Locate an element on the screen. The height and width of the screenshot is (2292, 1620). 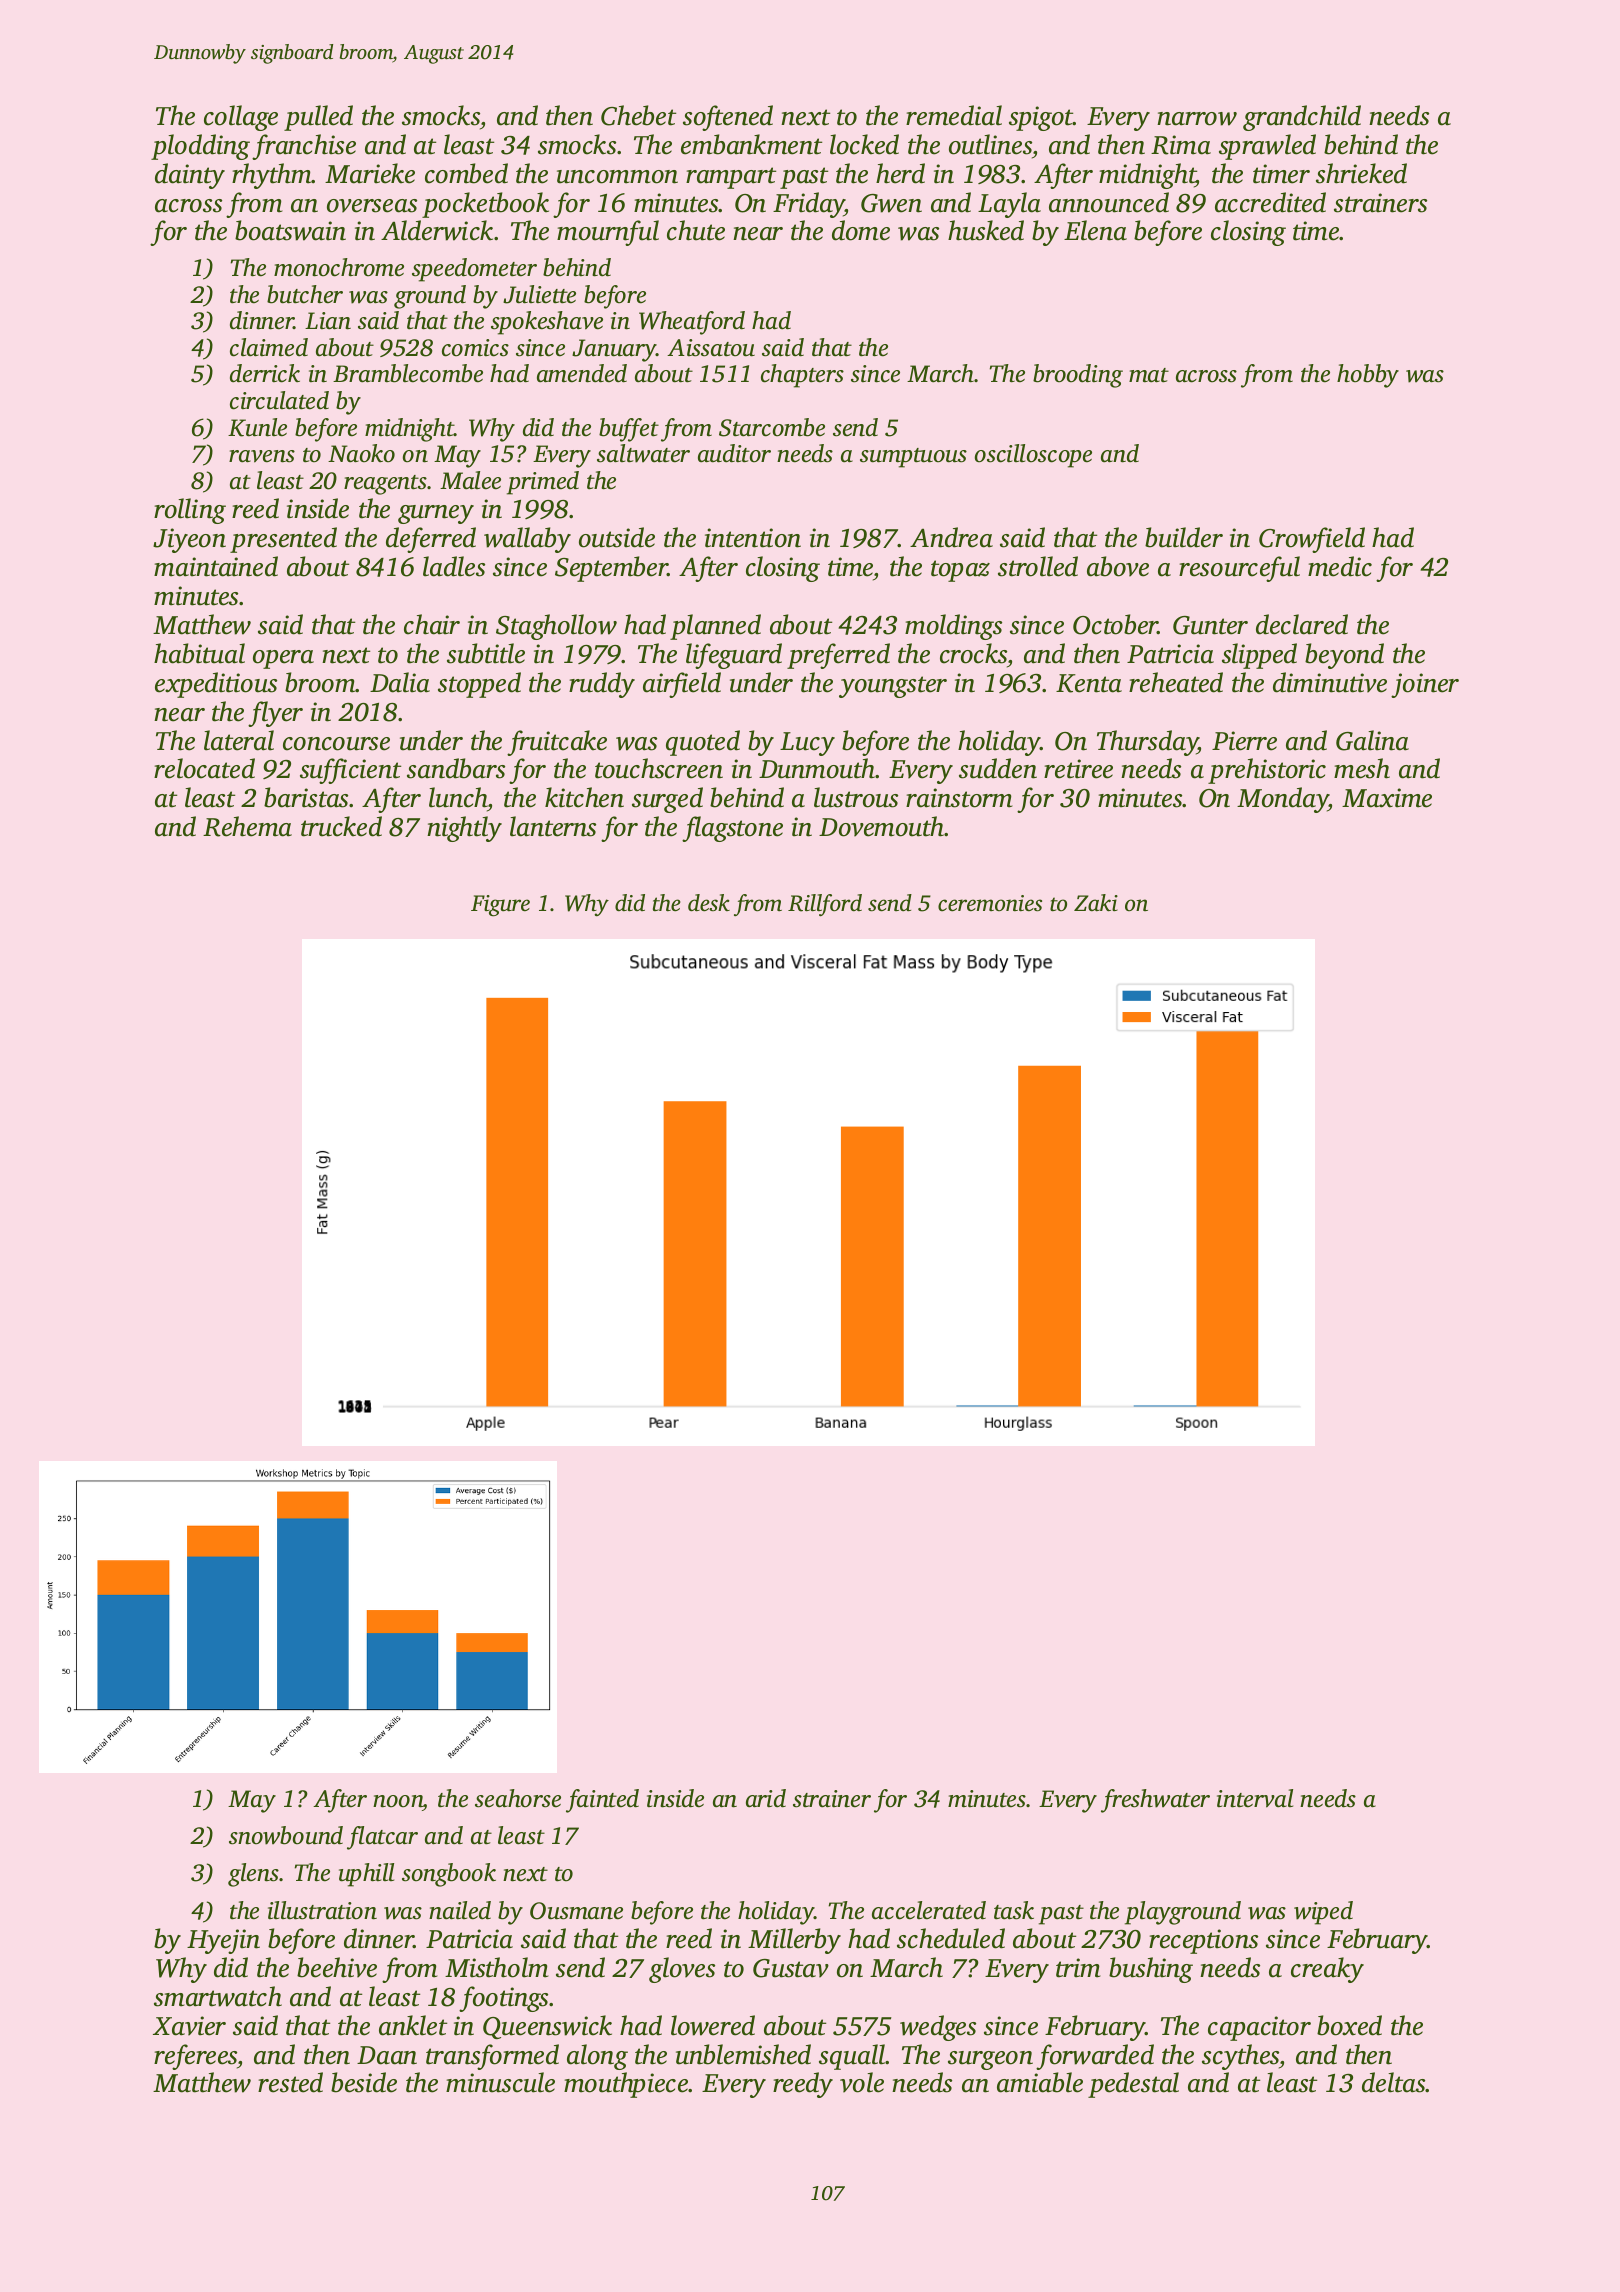
medic is located at coordinates (1340, 566).
